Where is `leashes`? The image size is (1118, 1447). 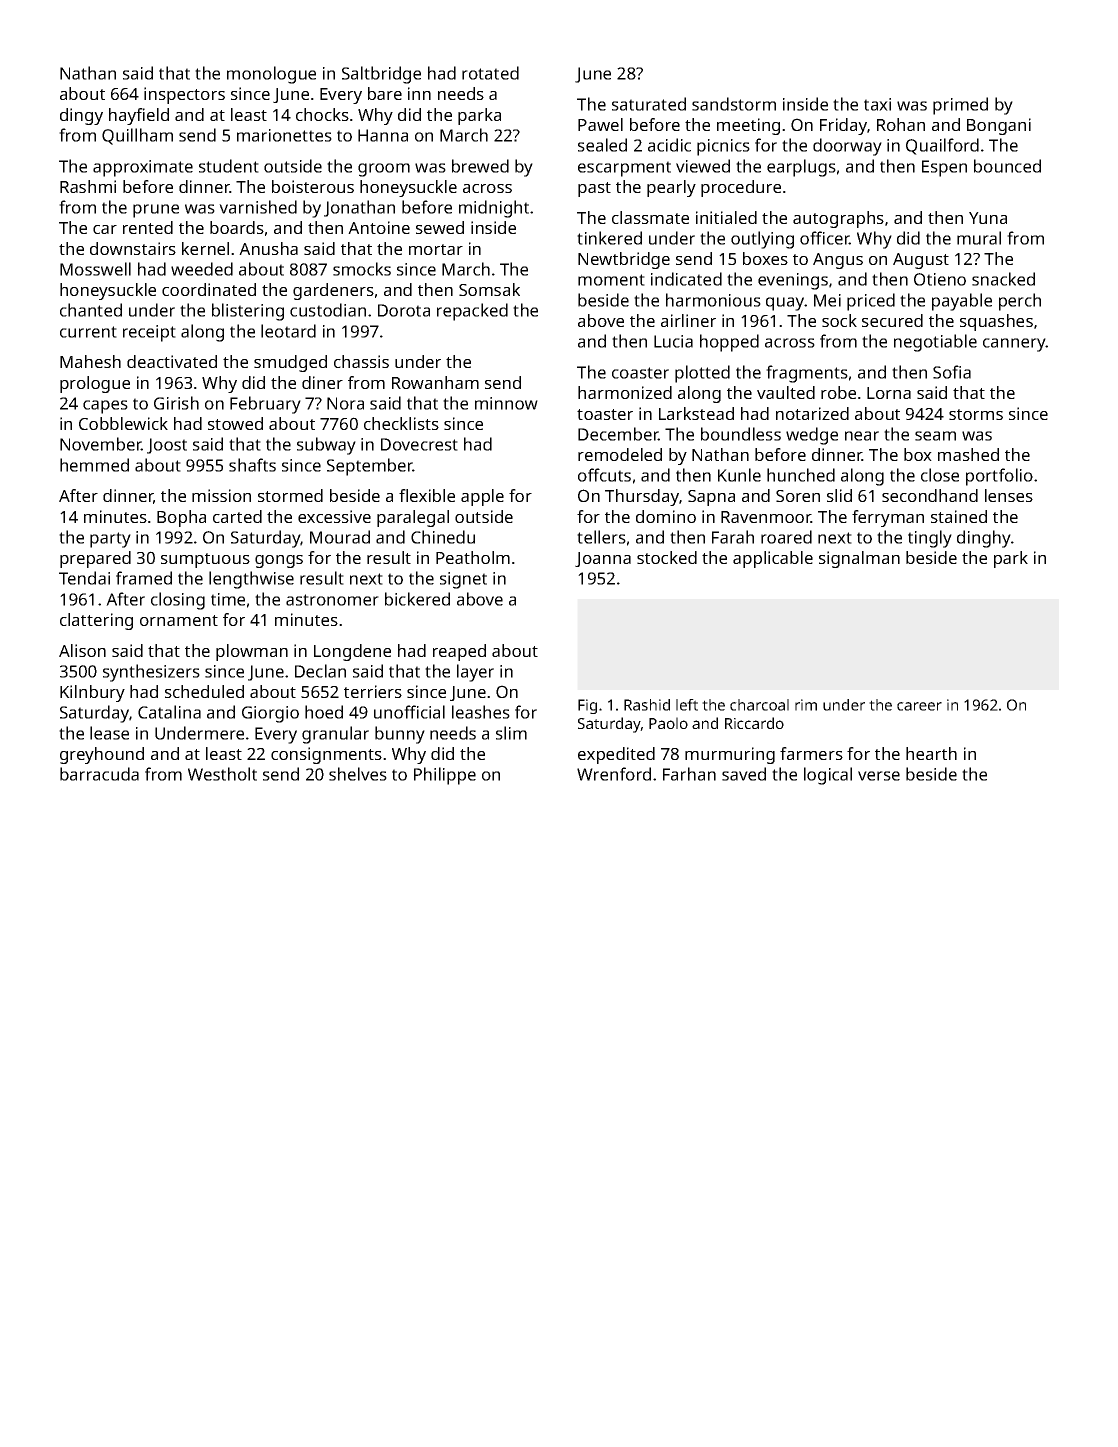 leashes is located at coordinates (481, 712).
